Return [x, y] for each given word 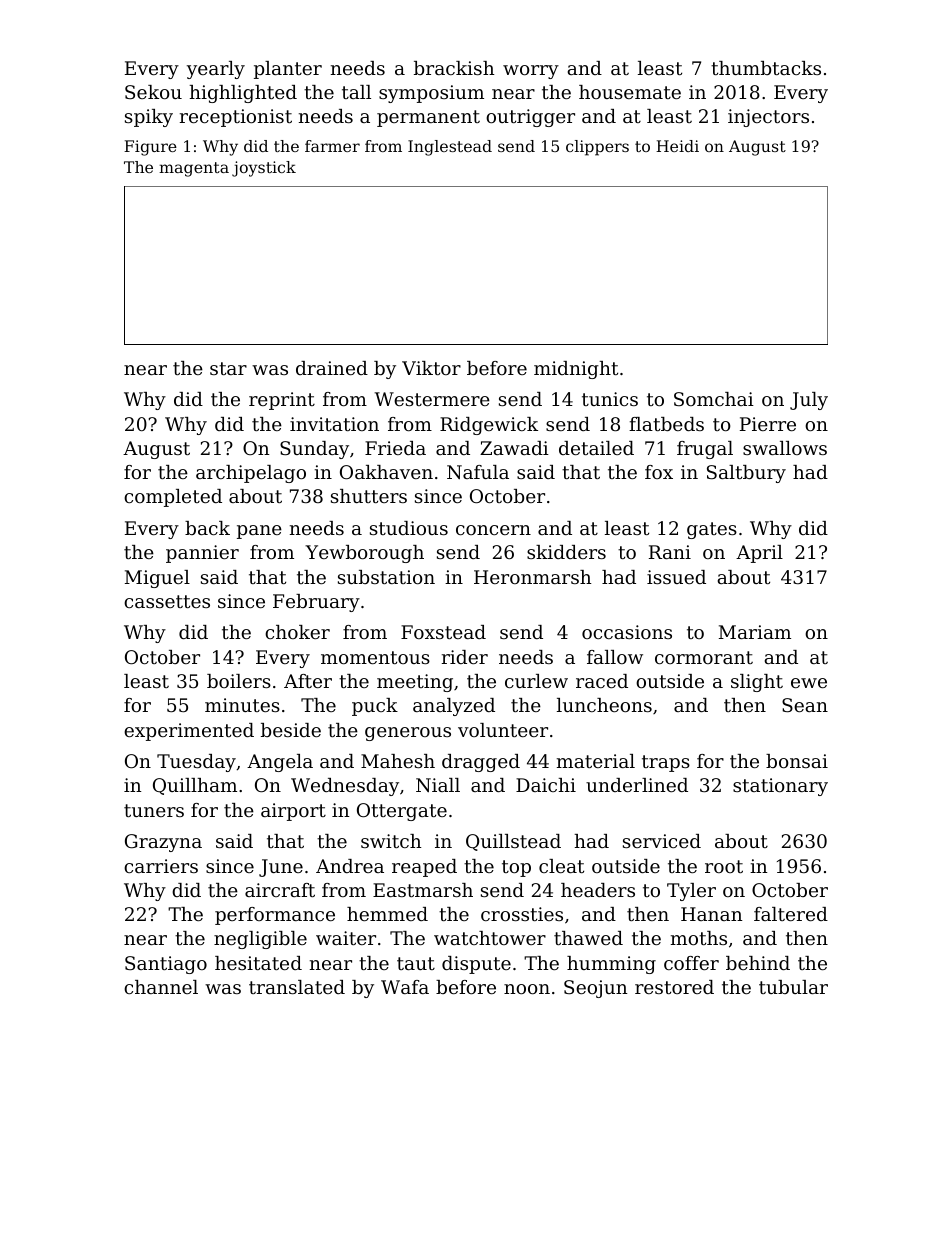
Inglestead [450, 148]
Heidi [677, 146]
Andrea [350, 866]
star [228, 368]
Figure [150, 148]
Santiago [166, 965]
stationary [780, 787]
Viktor [431, 368]
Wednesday [345, 787]
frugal [705, 450]
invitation [334, 424]
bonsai [797, 761]
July [809, 401]
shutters [369, 496]
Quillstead [513, 842]
